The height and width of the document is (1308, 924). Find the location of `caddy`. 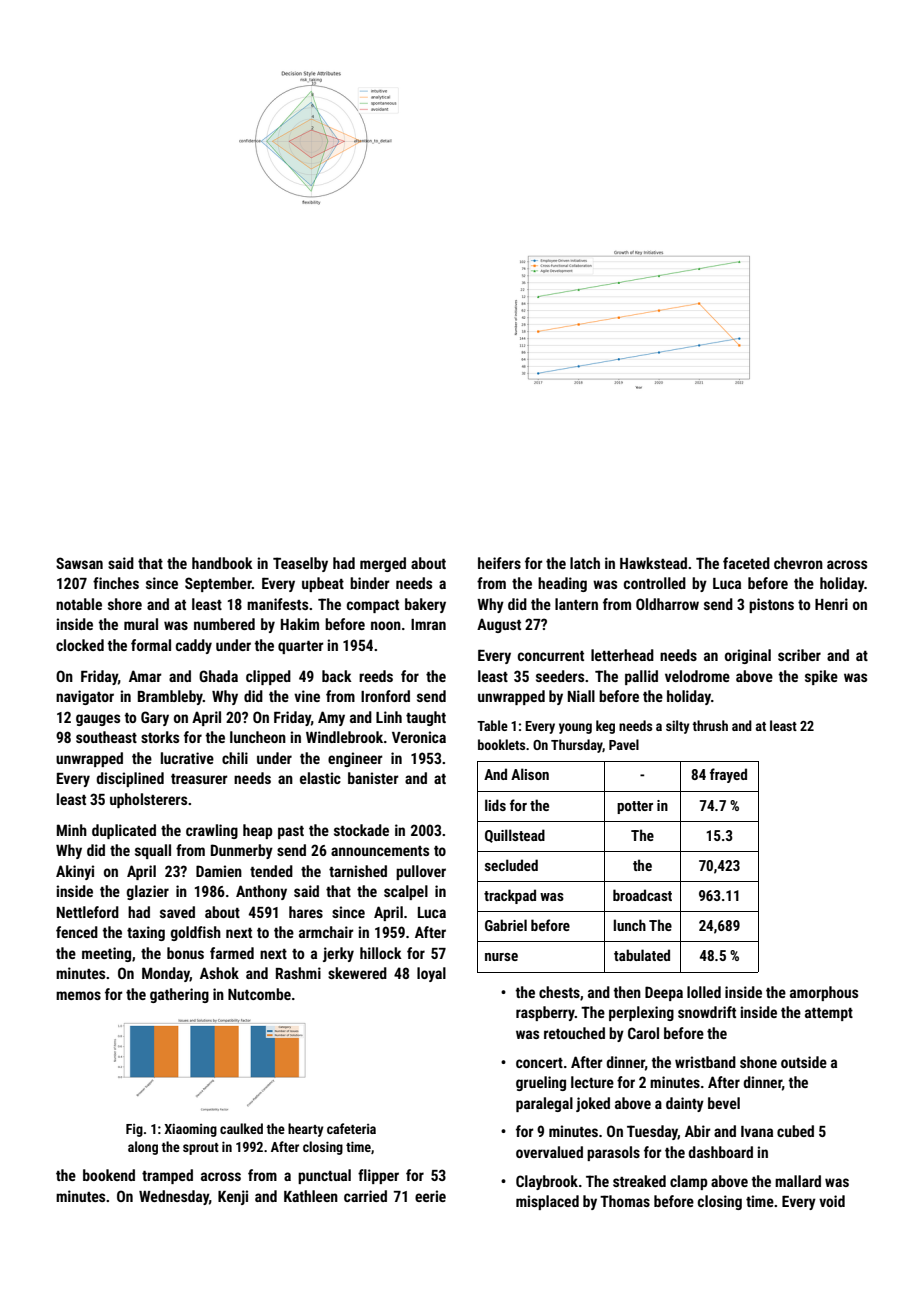

caddy is located at coordinates (194, 646).
